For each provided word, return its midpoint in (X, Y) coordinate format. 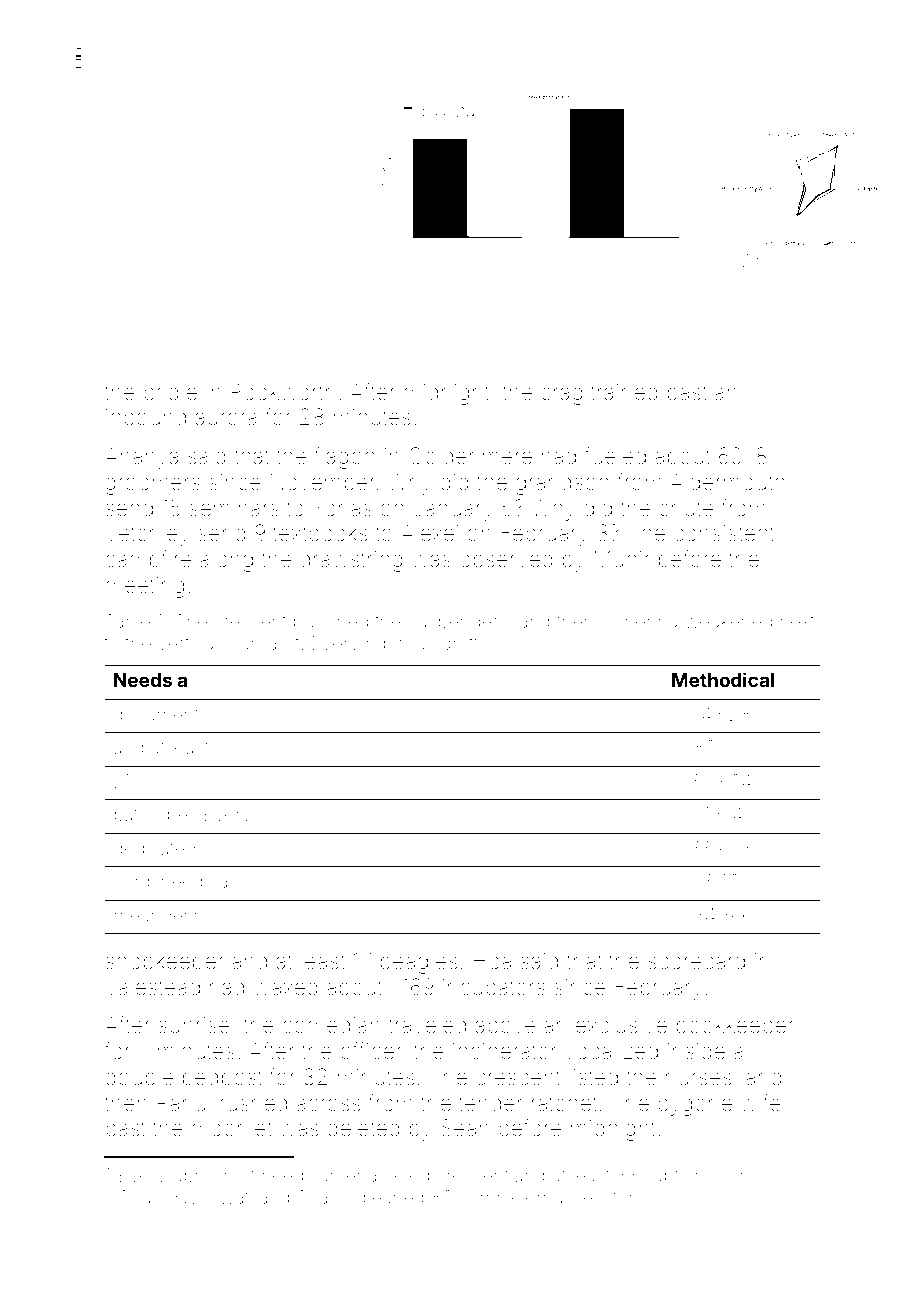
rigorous (400, 645)
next (798, 621)
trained (624, 392)
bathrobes (155, 814)
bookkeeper (735, 1027)
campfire (148, 561)
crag (562, 396)
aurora (226, 419)
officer (371, 1051)
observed (506, 559)
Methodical (723, 679)
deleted (363, 1128)
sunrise (194, 1025)
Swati (230, 1197)
